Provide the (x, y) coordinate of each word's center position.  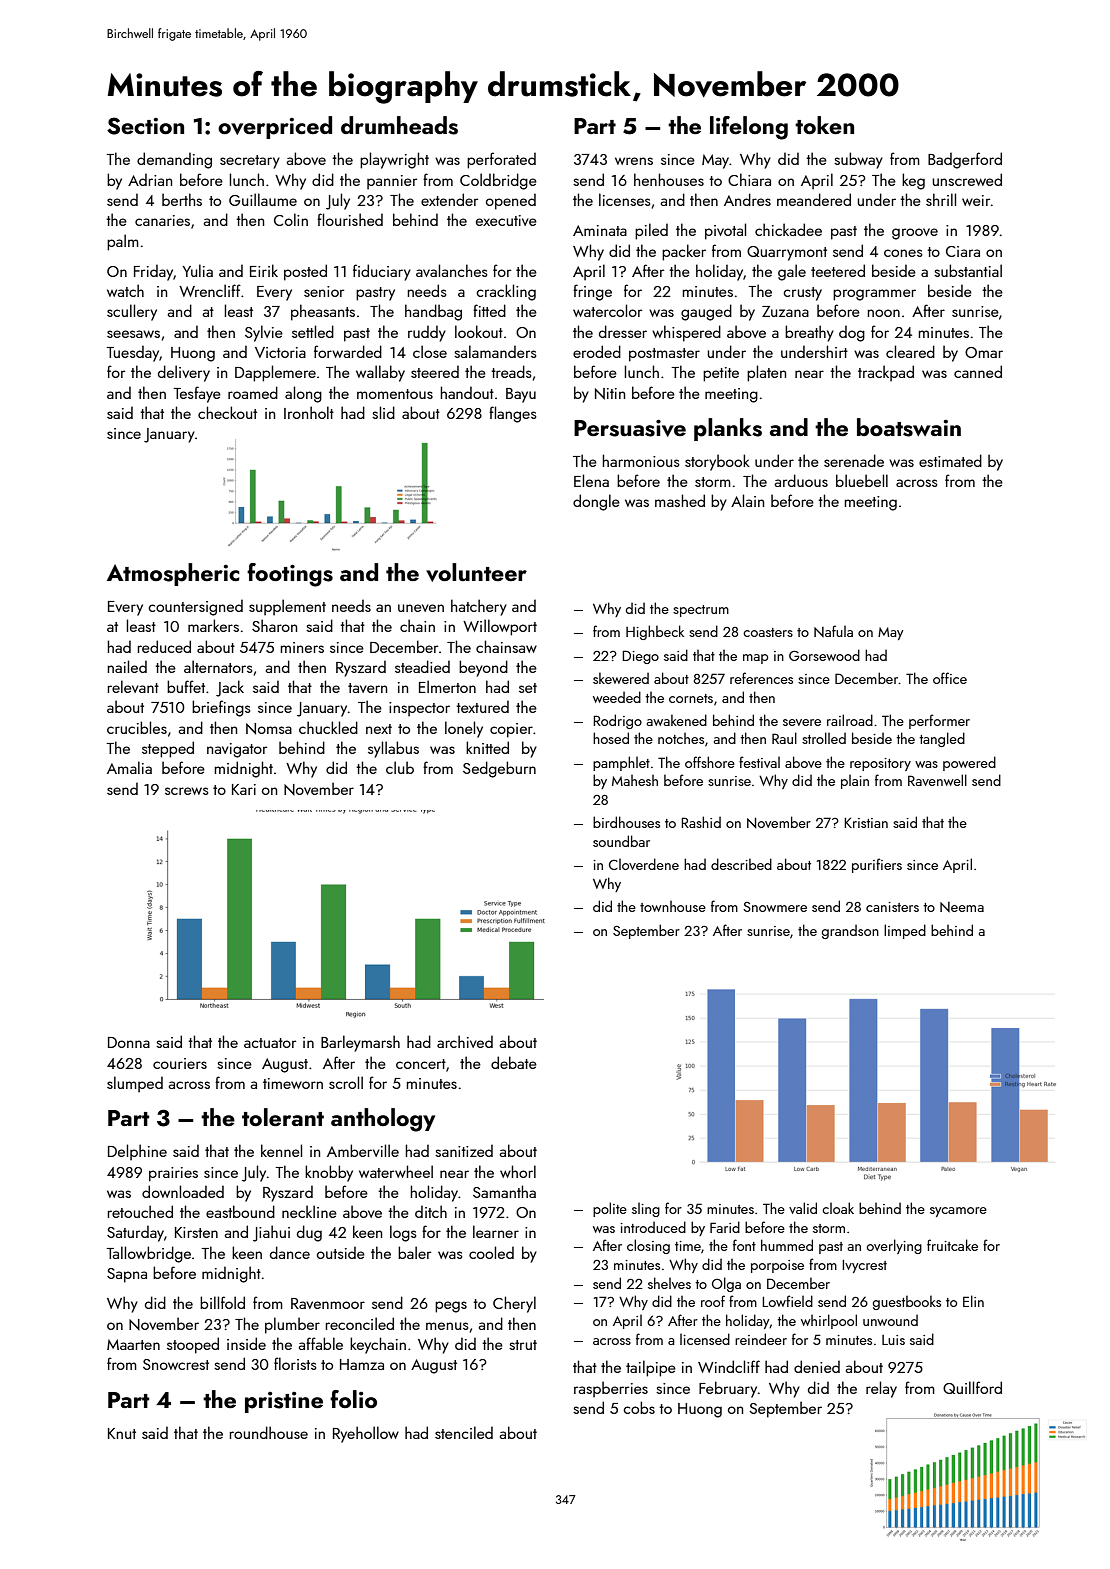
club (400, 767)
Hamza (362, 1364)
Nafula (833, 631)
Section (145, 126)
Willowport (500, 627)
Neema (962, 907)
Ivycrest (864, 1266)
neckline (309, 1211)
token (824, 125)
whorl (518, 1171)
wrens (634, 161)
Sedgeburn (499, 769)
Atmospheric (173, 574)
